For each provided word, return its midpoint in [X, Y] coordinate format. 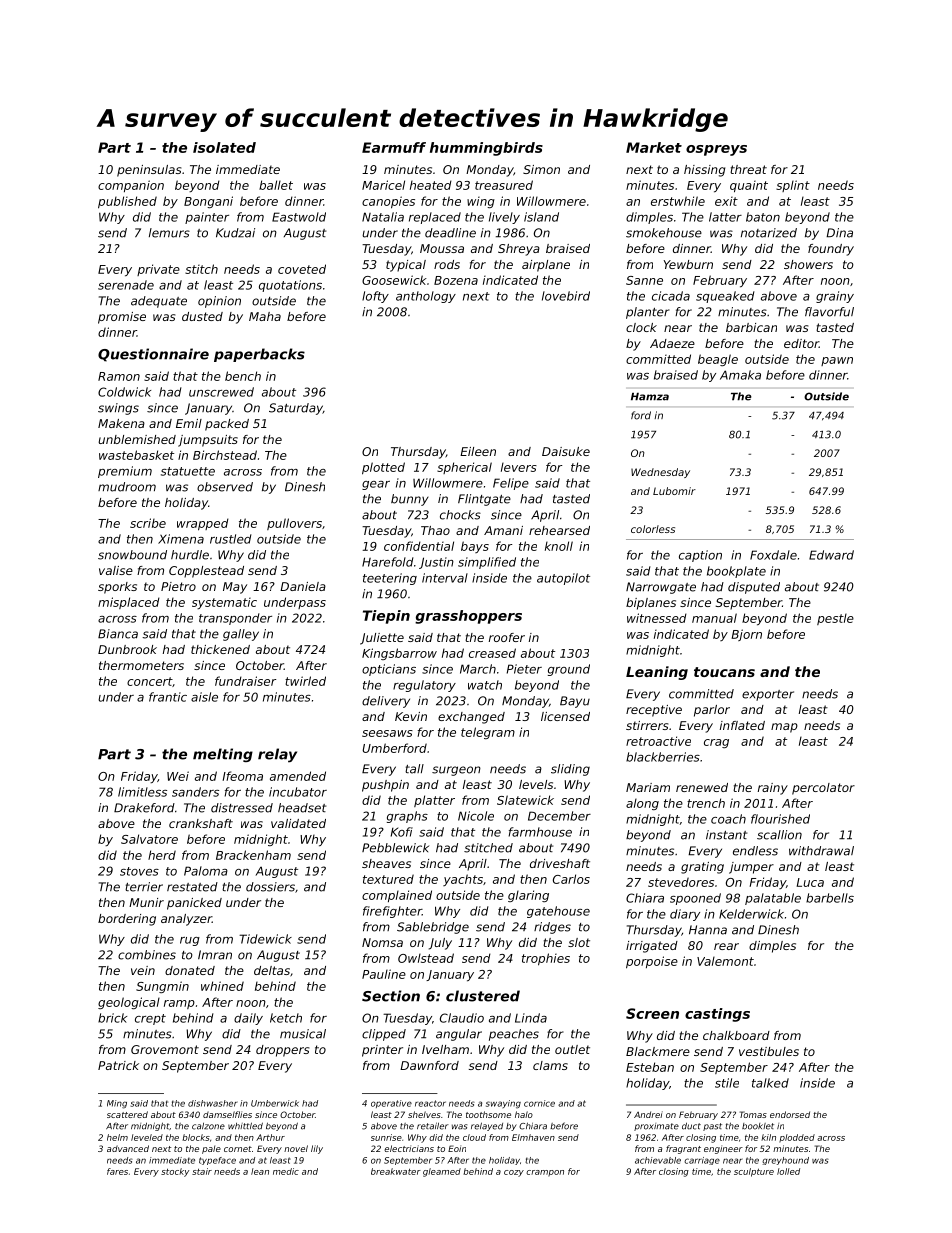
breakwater [396, 1171]
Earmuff [394, 147]
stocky [175, 1172]
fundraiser [245, 681]
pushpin [385, 786]
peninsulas [149, 171]
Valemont [725, 961]
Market [654, 147]
